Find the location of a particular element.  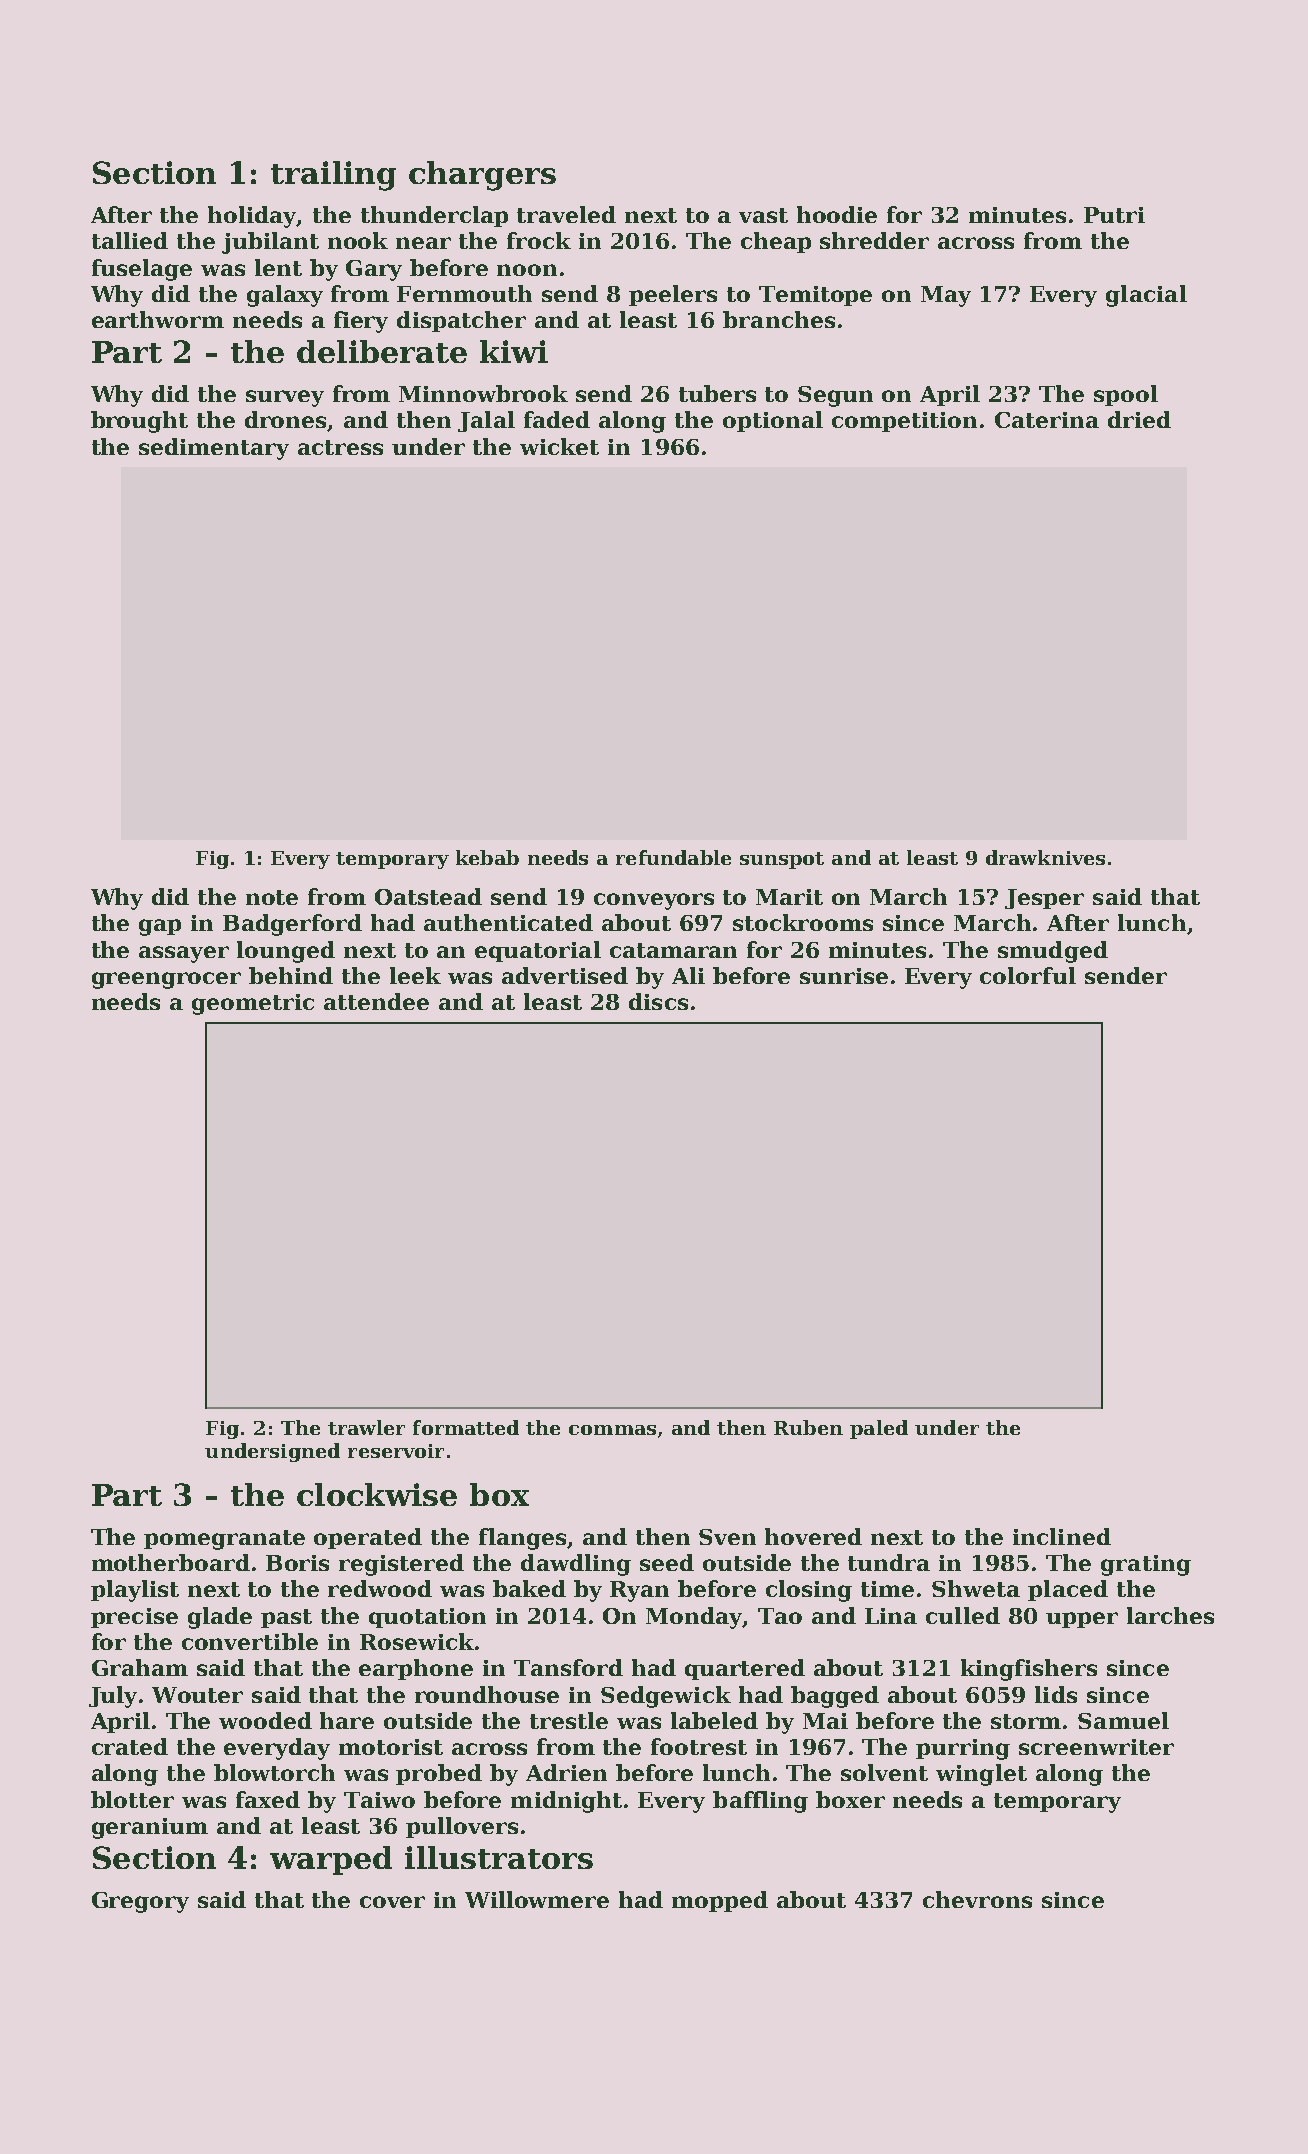

Oatstead is located at coordinates (428, 896).
